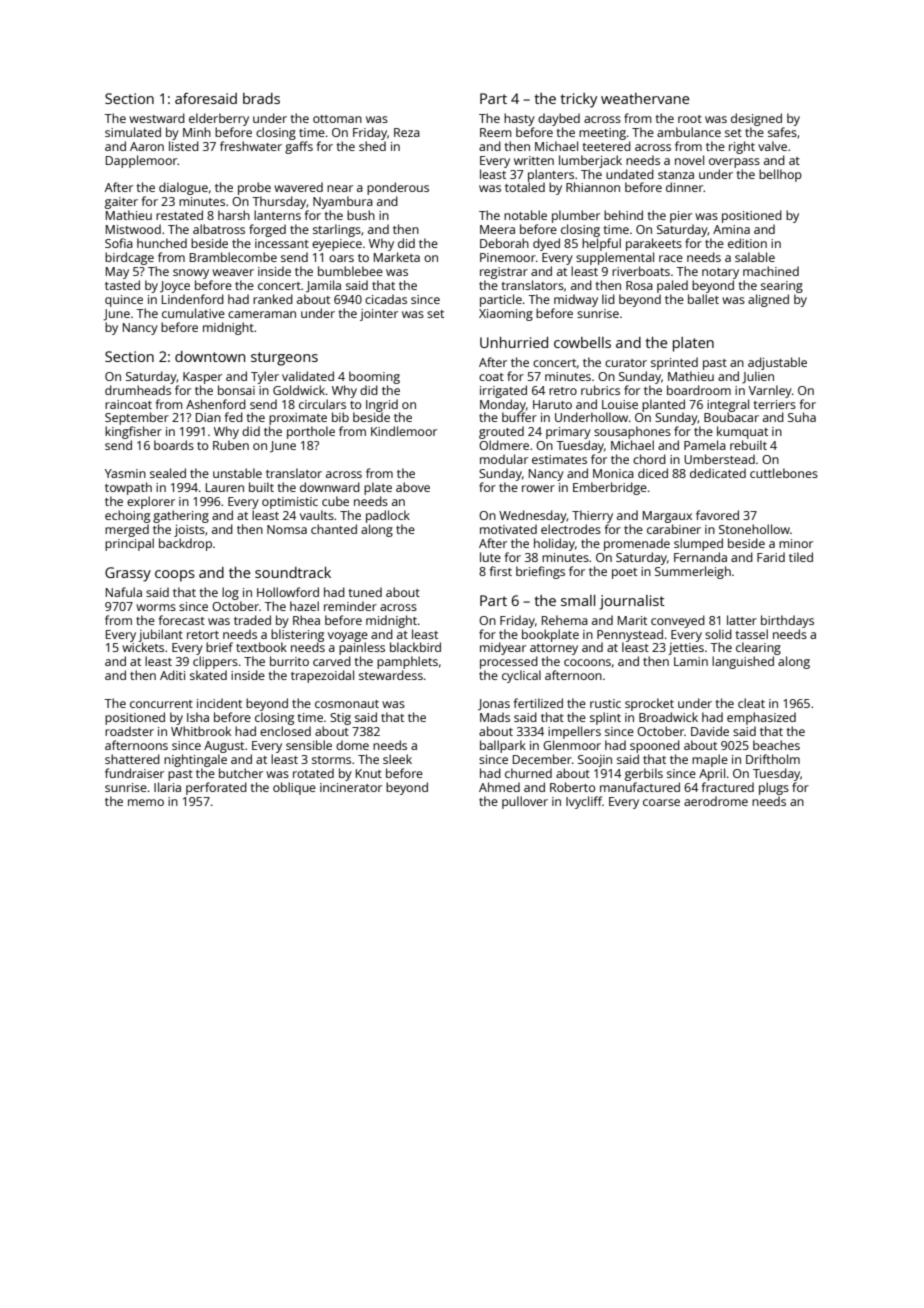 This image has width=924, height=1308. Describe the element at coordinates (584, 802) in the image. I see `Ivycliff` at that location.
